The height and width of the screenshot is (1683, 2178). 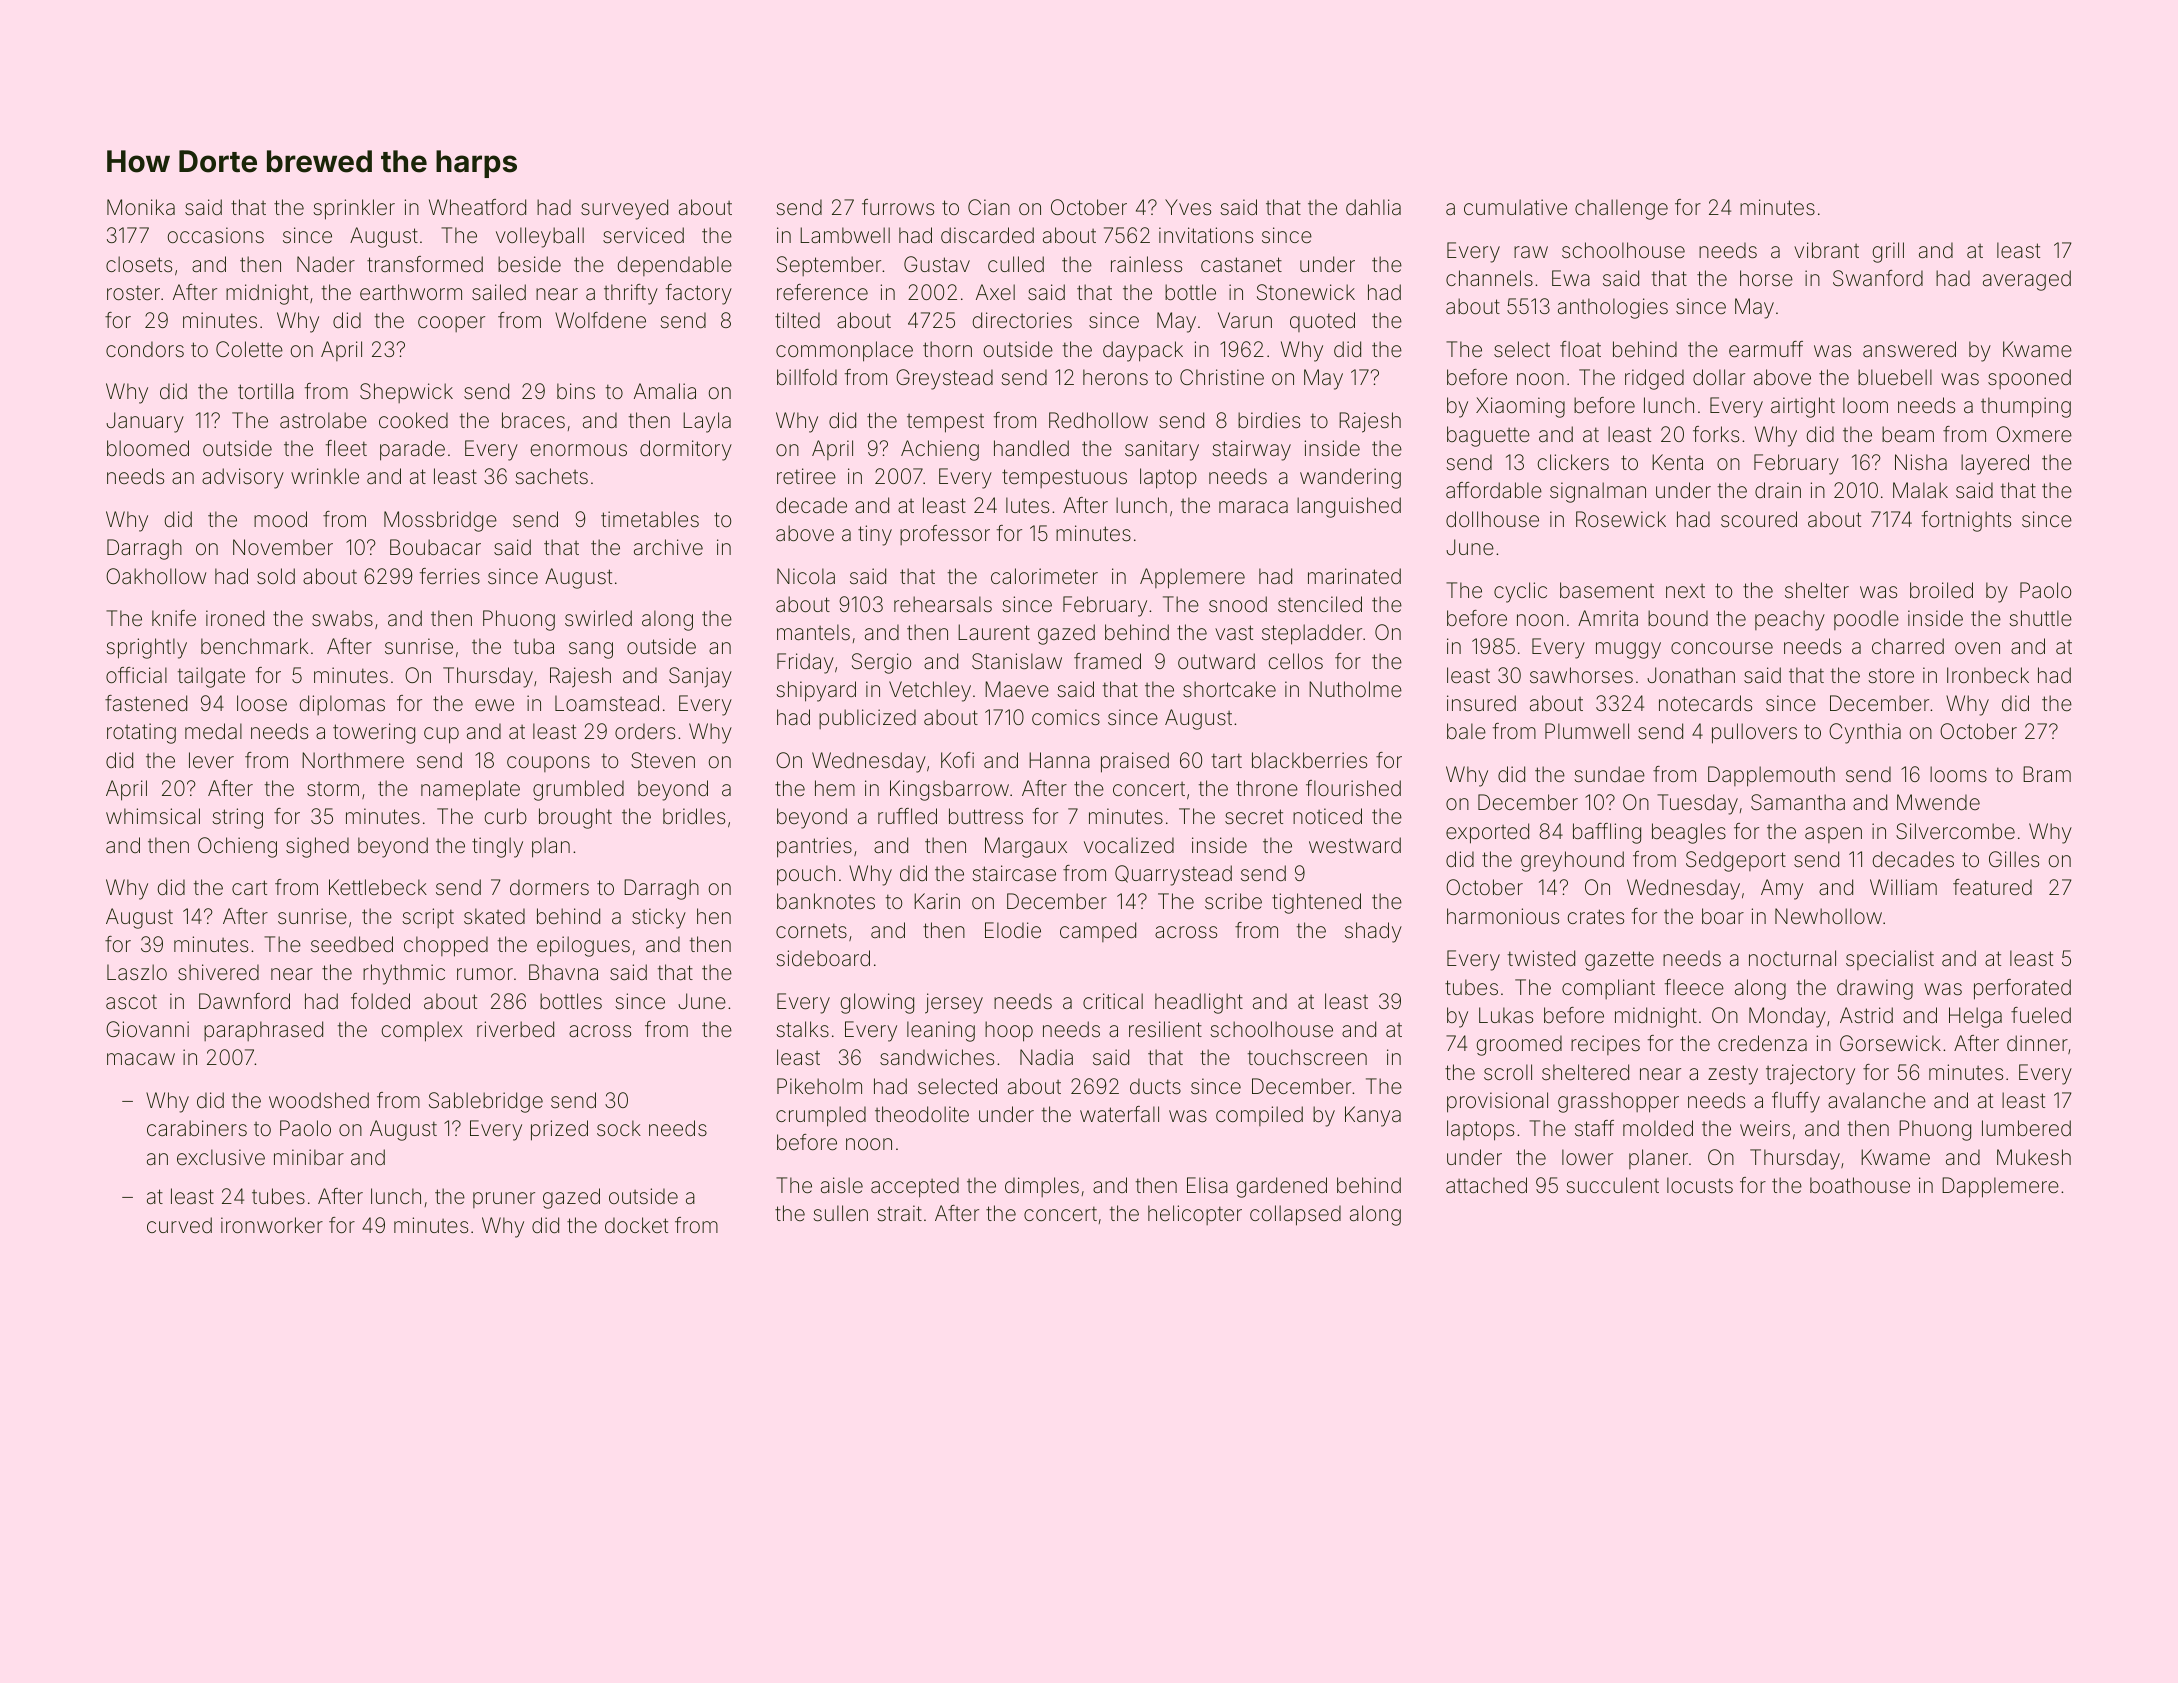 What do you see at coordinates (899, 1213) in the screenshot?
I see `strait` at bounding box center [899, 1213].
